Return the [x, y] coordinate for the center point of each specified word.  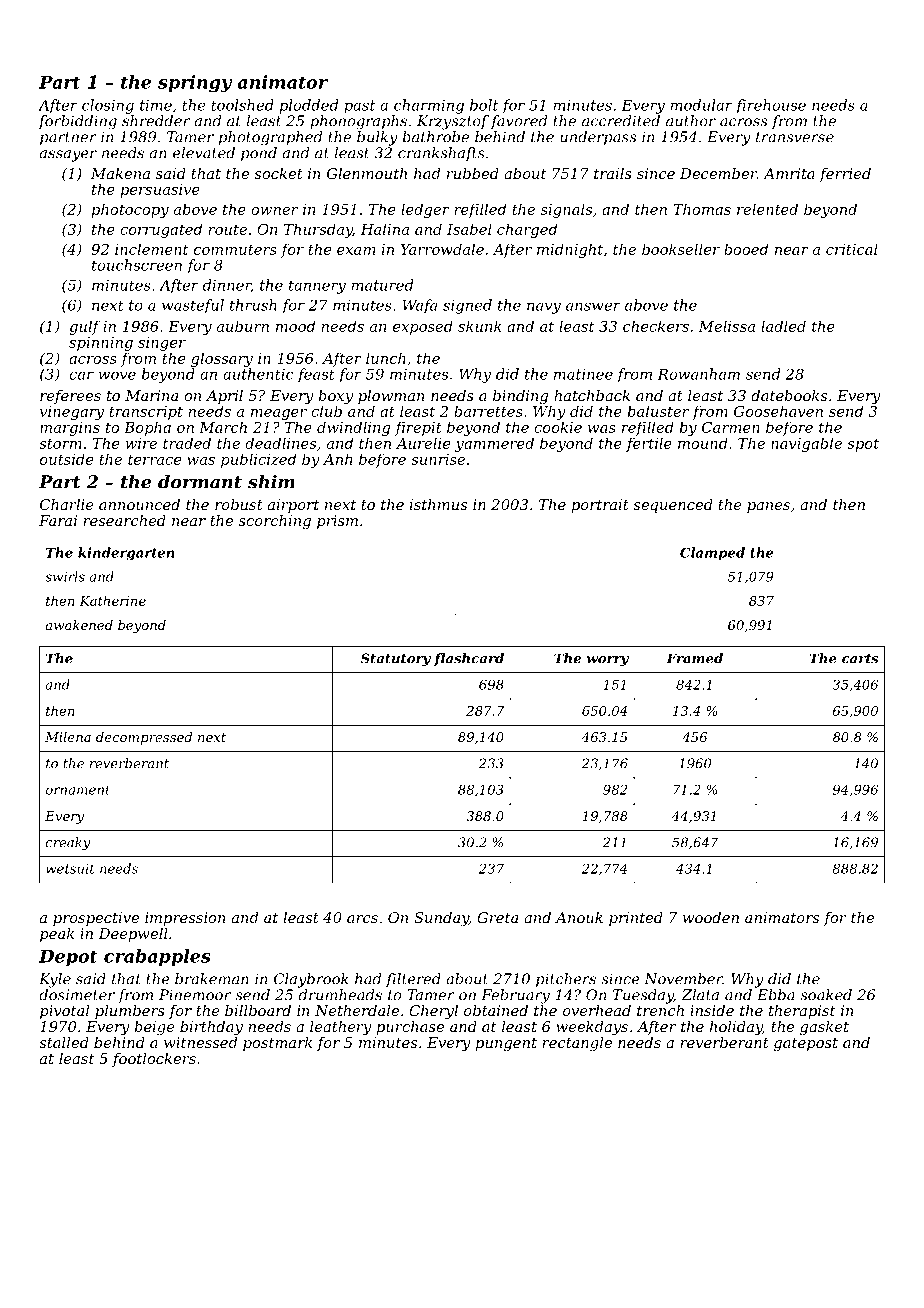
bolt [484, 105]
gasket [824, 1028]
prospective [96, 919]
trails [613, 173]
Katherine [112, 600]
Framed [694, 658]
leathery [341, 1028]
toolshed [242, 105]
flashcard [469, 659]
